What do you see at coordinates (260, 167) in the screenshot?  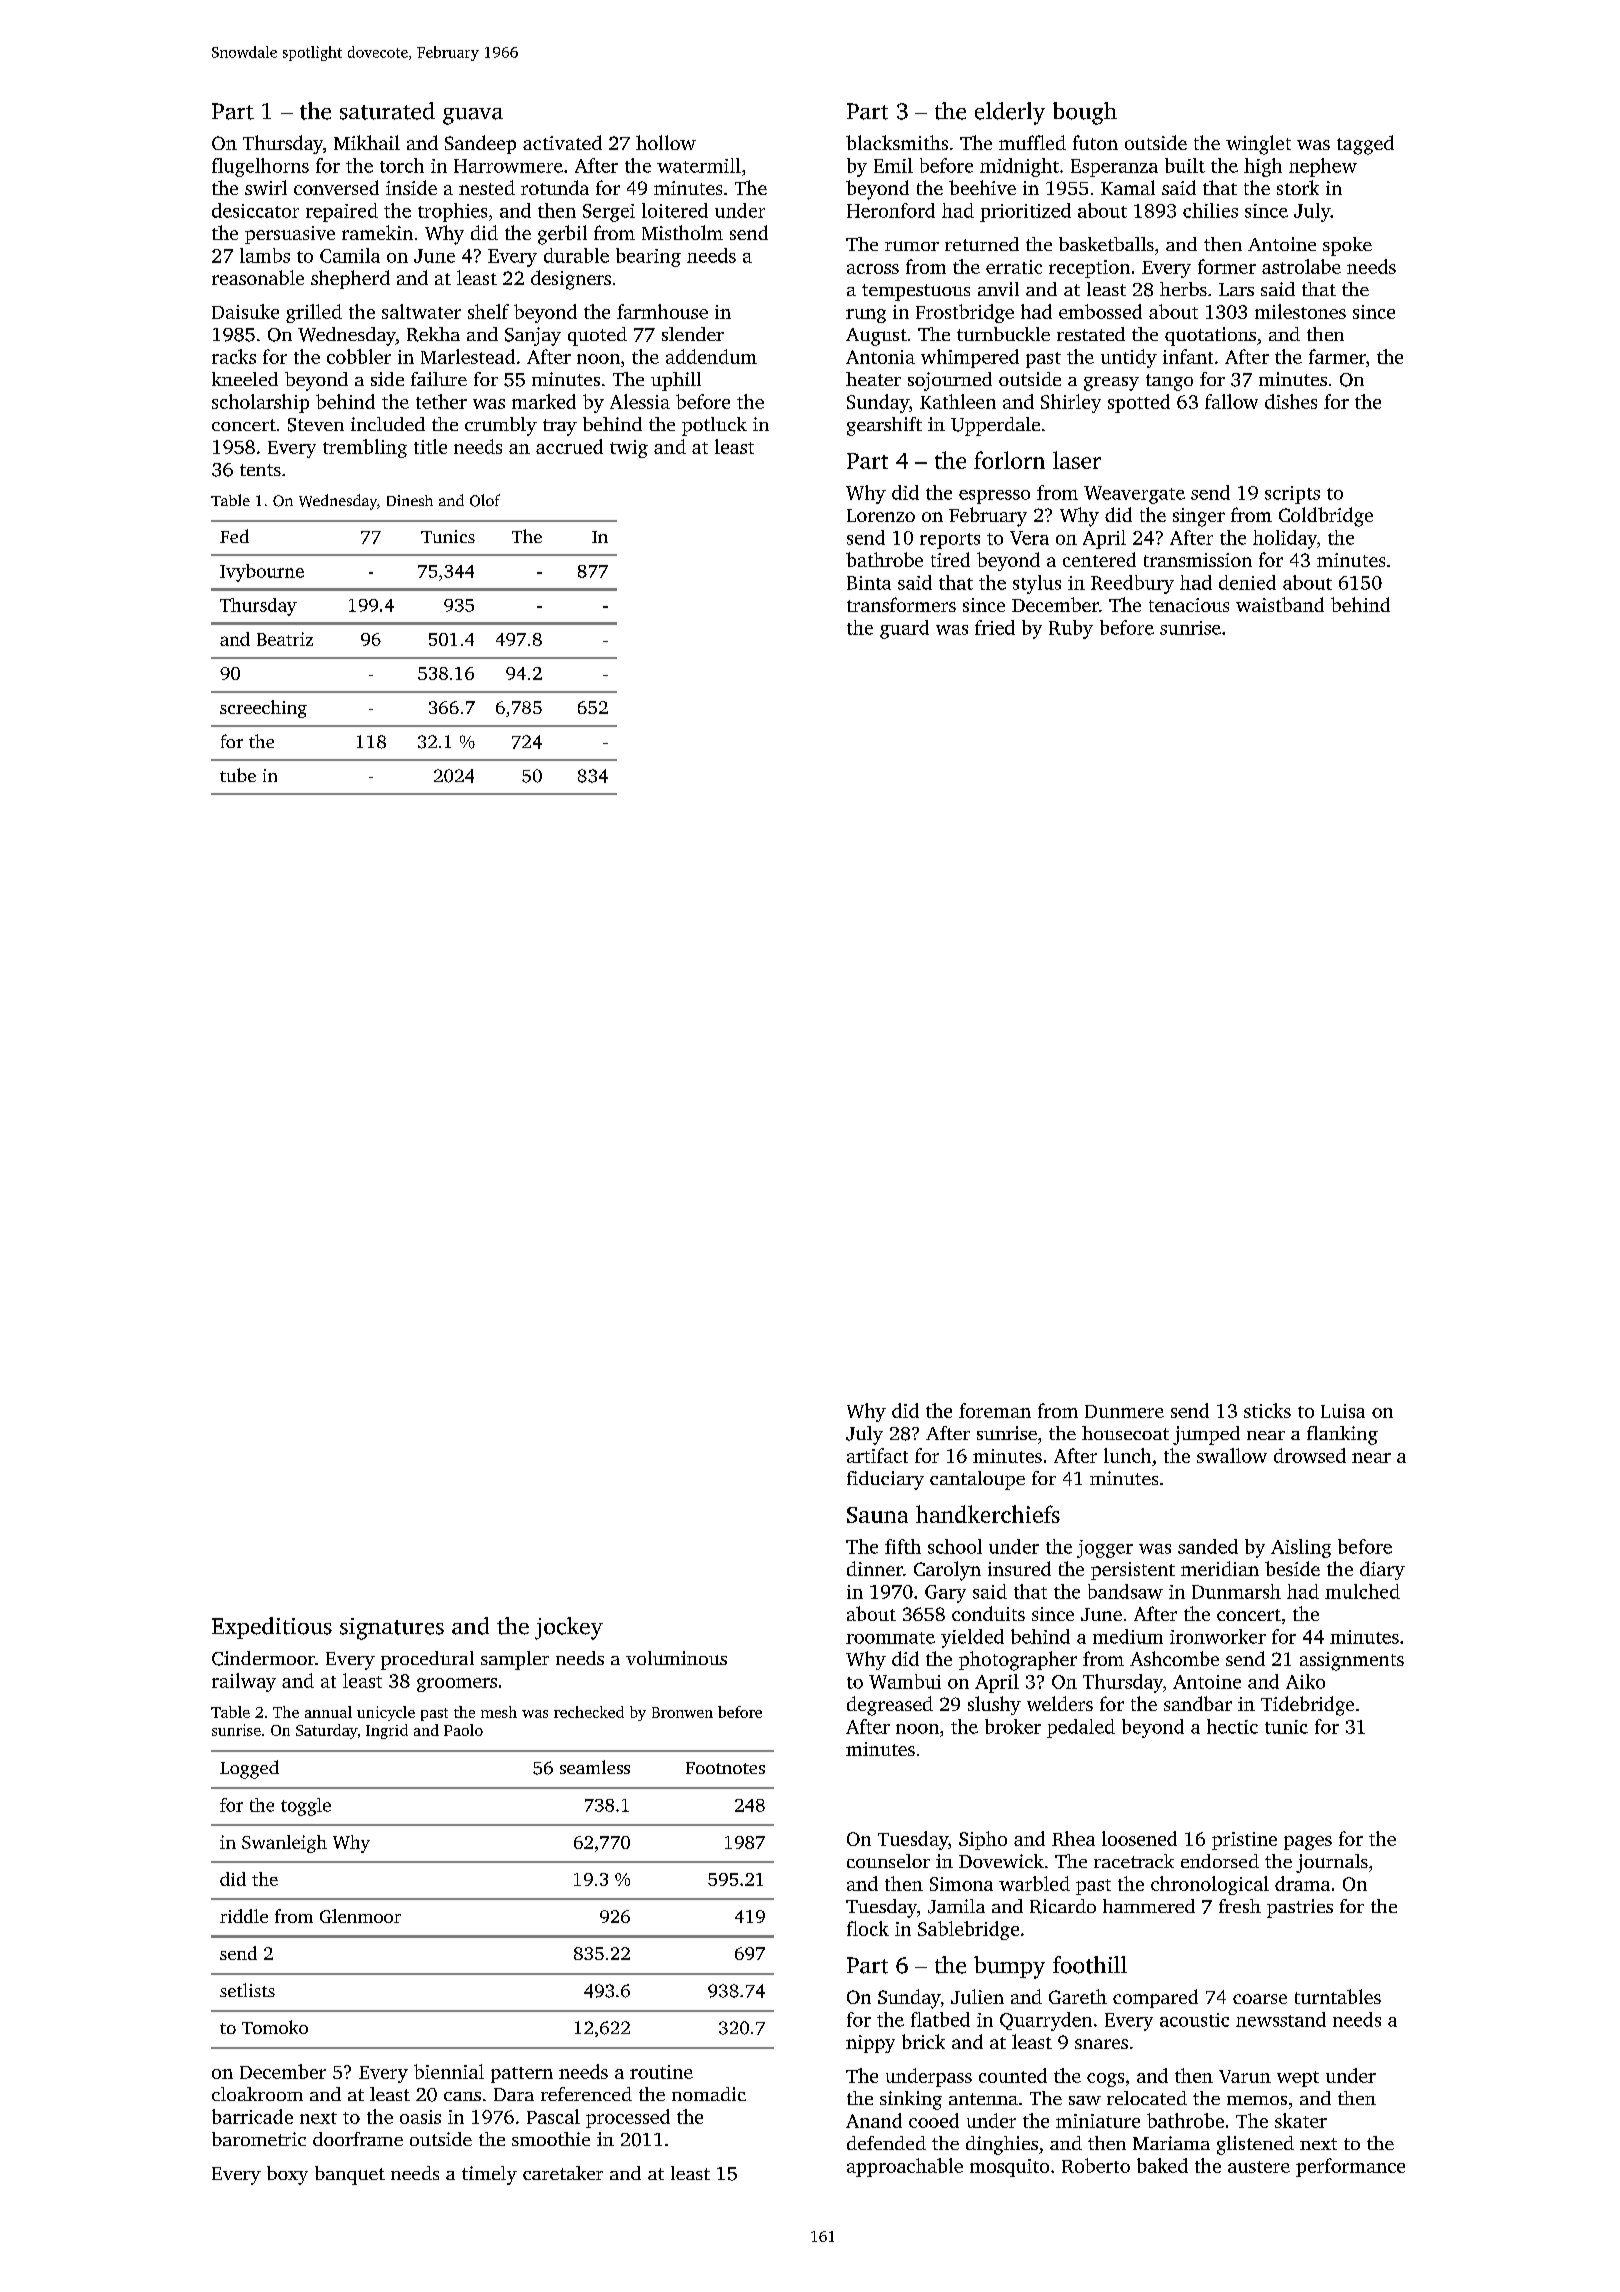 I see `flugelhorns` at bounding box center [260, 167].
